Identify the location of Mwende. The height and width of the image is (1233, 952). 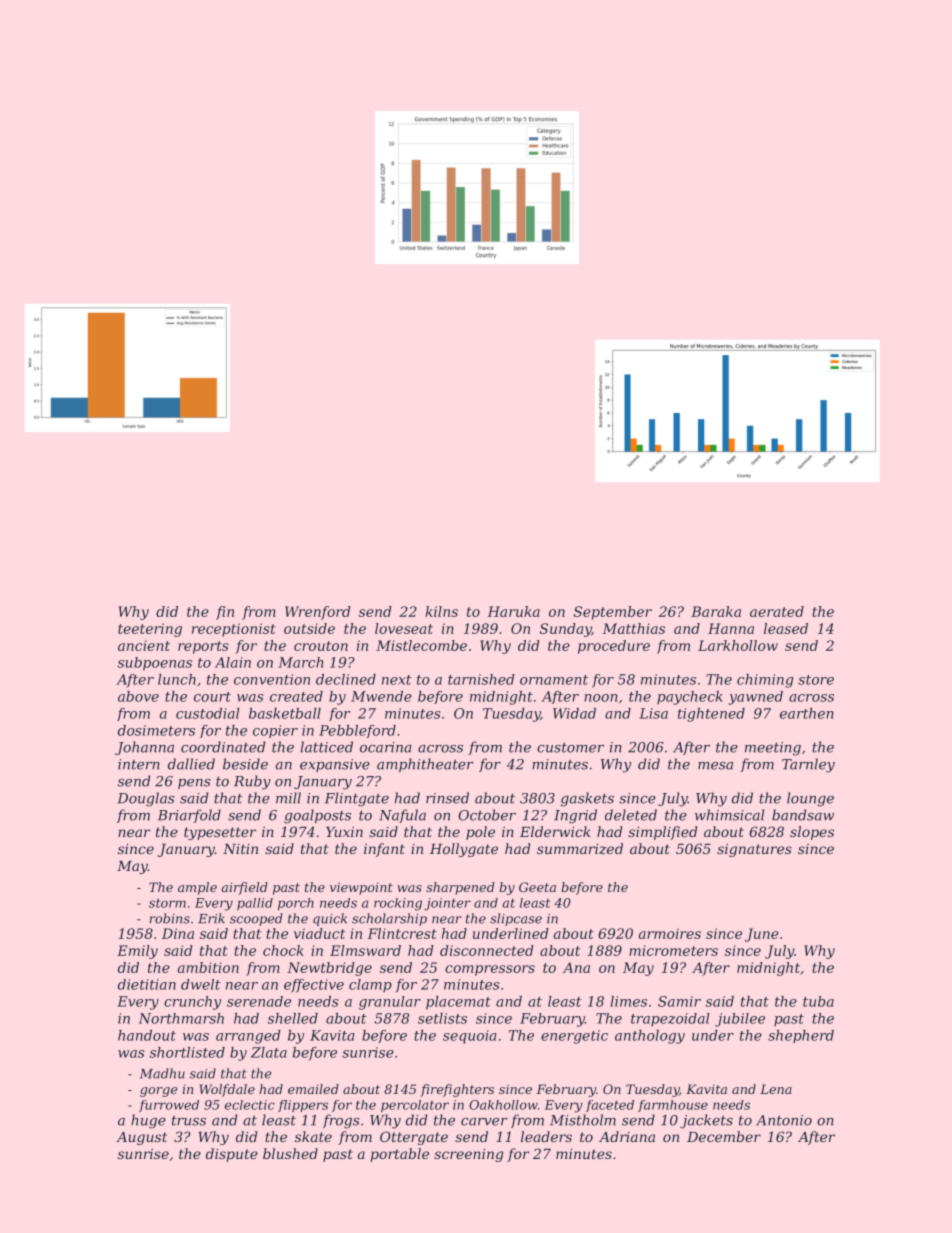
(381, 696).
